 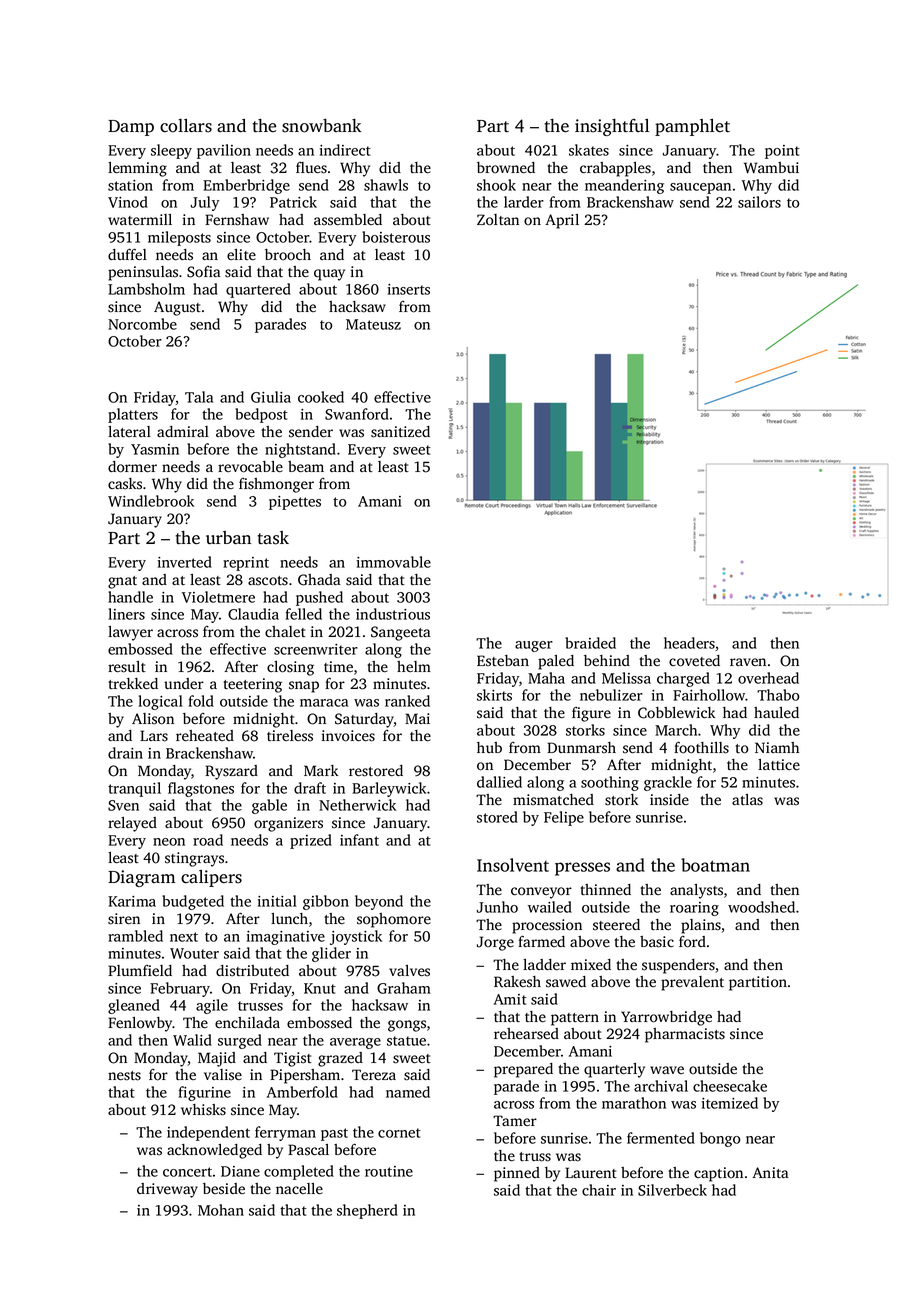 What do you see at coordinates (400, 432) in the document?
I see `sanitized` at bounding box center [400, 432].
